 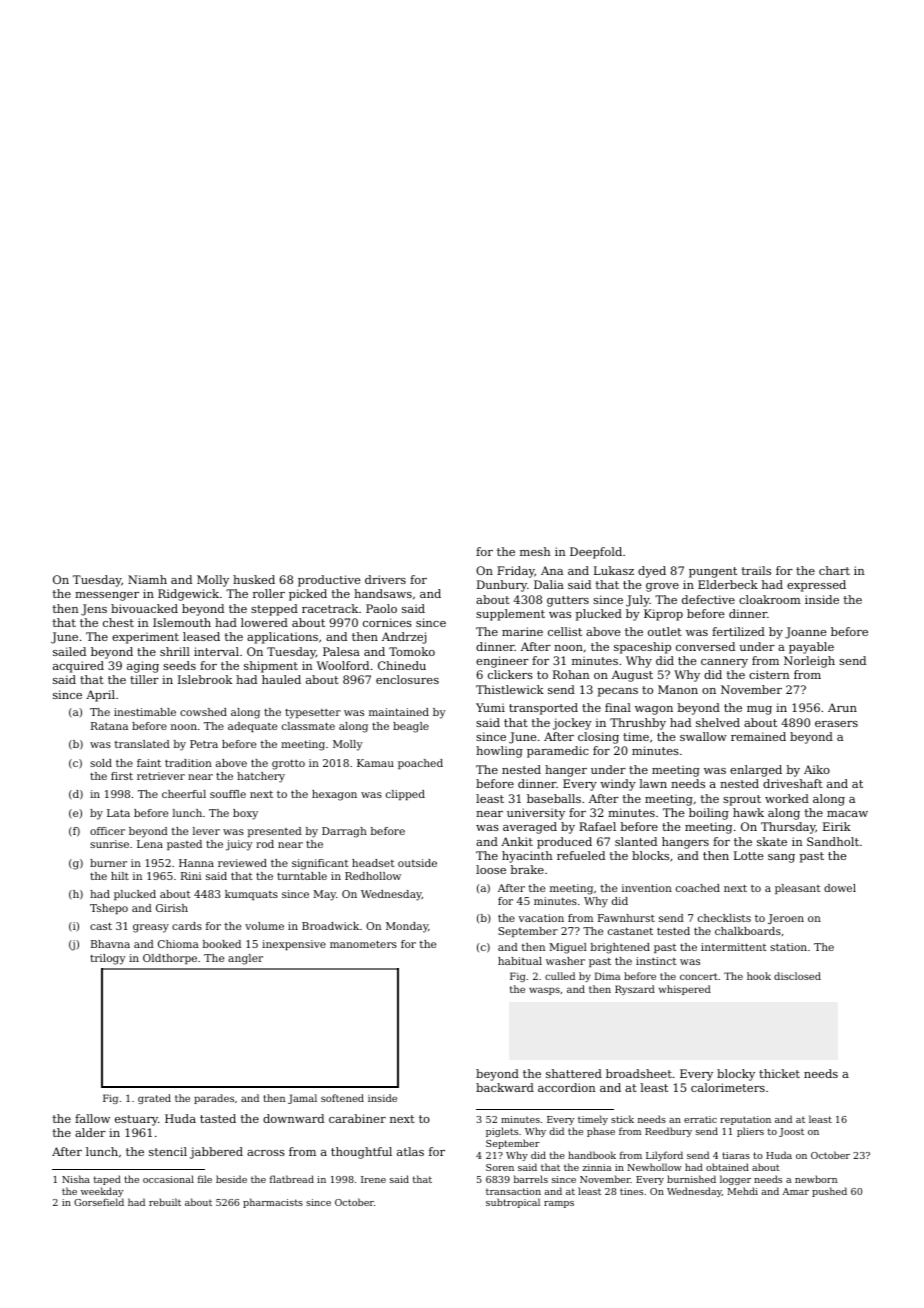 What do you see at coordinates (107, 596) in the document?
I see `messenger` at bounding box center [107, 596].
